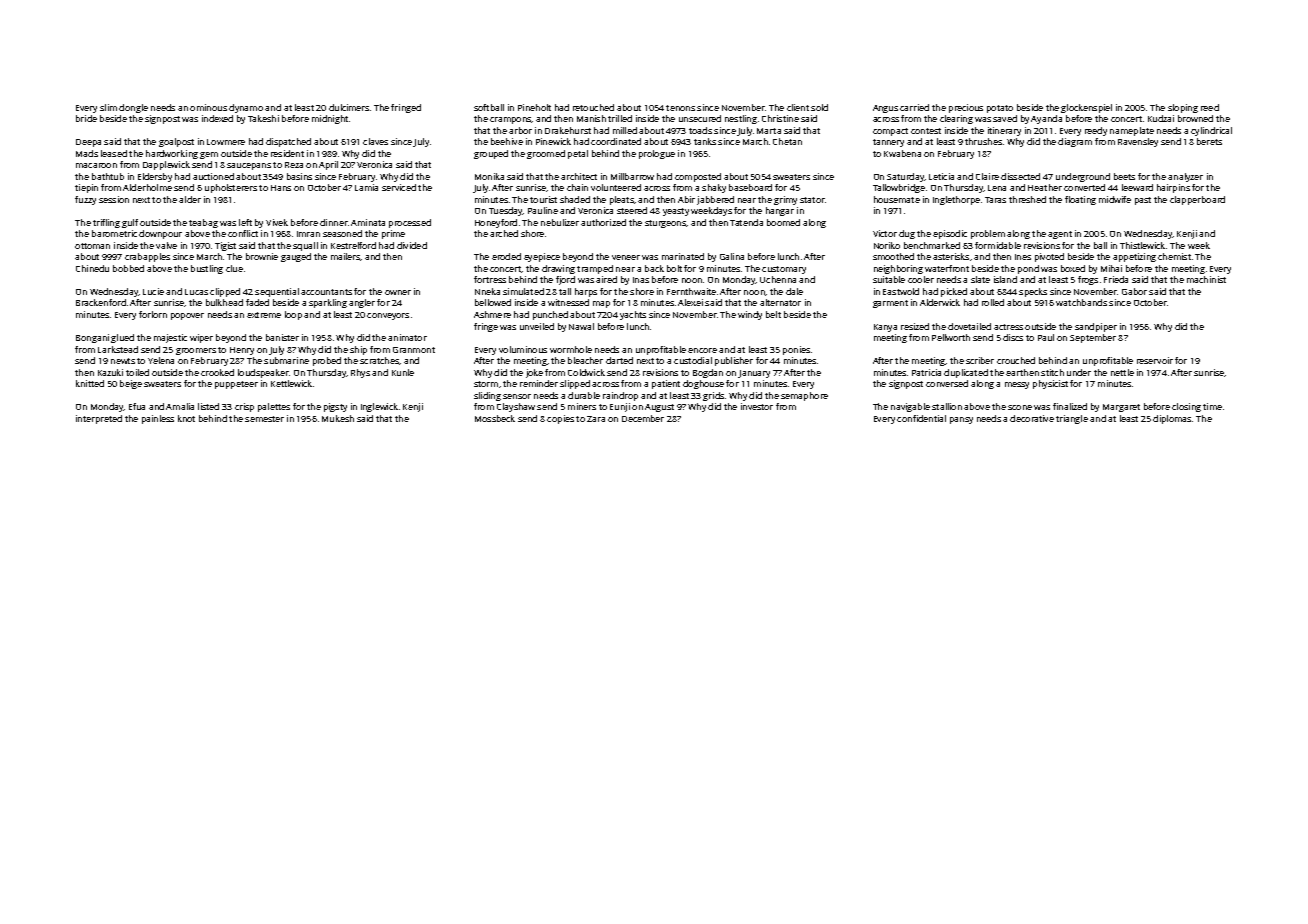 The width and height of the screenshot is (1308, 924). What do you see at coordinates (1134, 291) in the screenshot?
I see `Gabor` at bounding box center [1134, 291].
